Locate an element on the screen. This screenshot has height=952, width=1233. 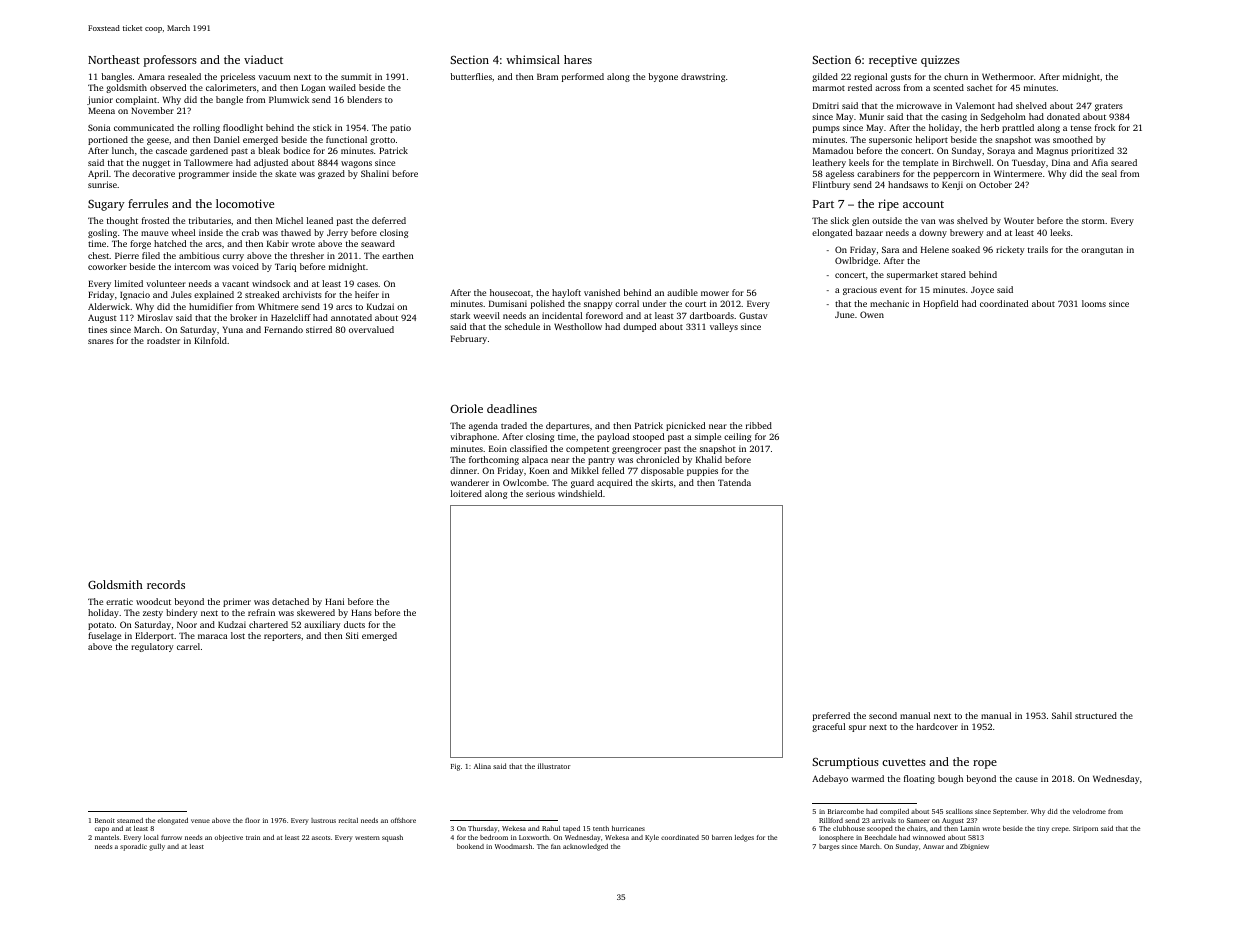
looms is located at coordinates (1094, 303).
